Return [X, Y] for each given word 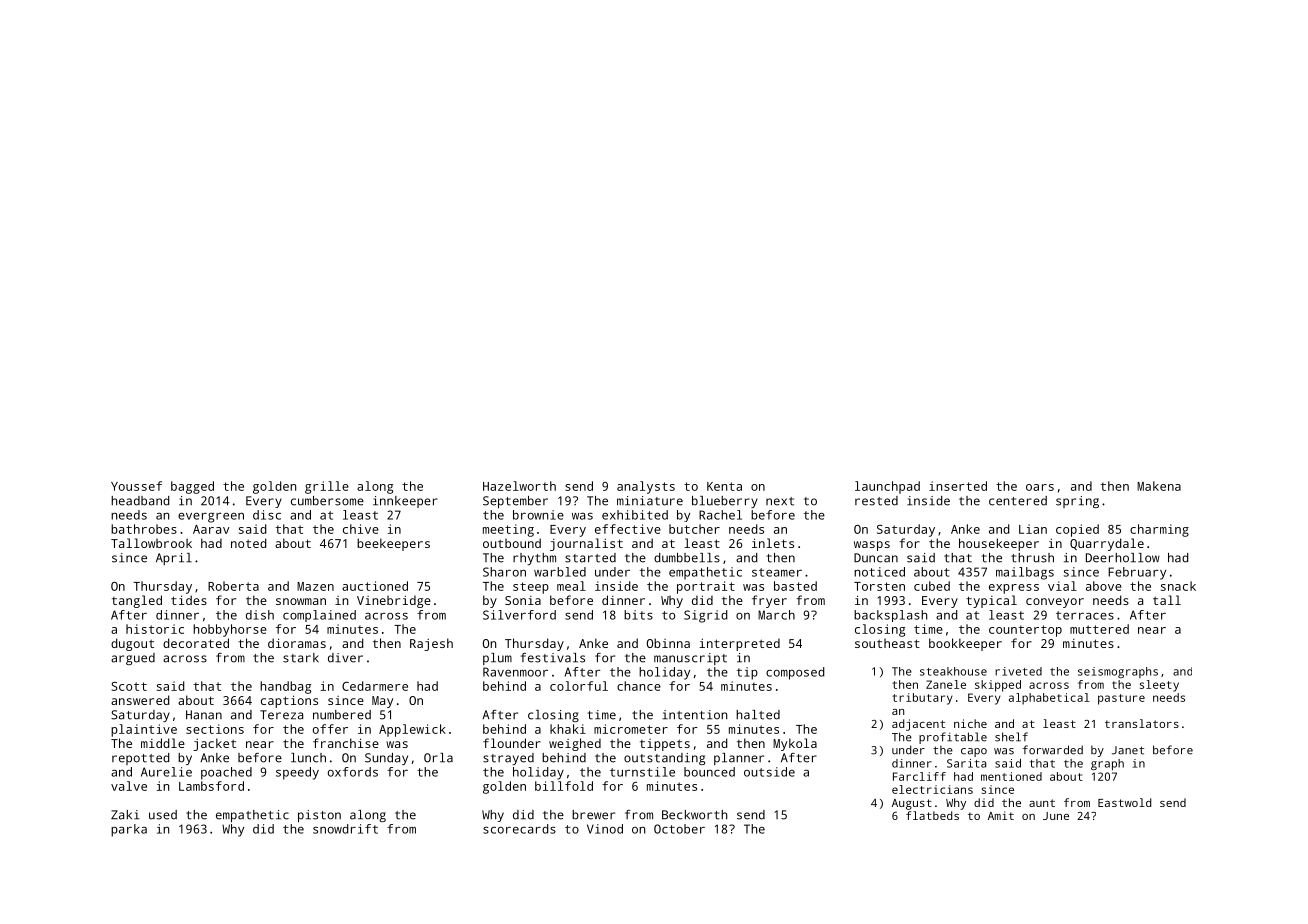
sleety [1159, 686]
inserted [958, 486]
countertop [1025, 631]
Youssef [136, 486]
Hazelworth [519, 486]
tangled [137, 601]
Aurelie [166, 772]
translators [1142, 723]
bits [638, 615]
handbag [285, 687]
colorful [579, 686]
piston [319, 816]
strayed [508, 759]
